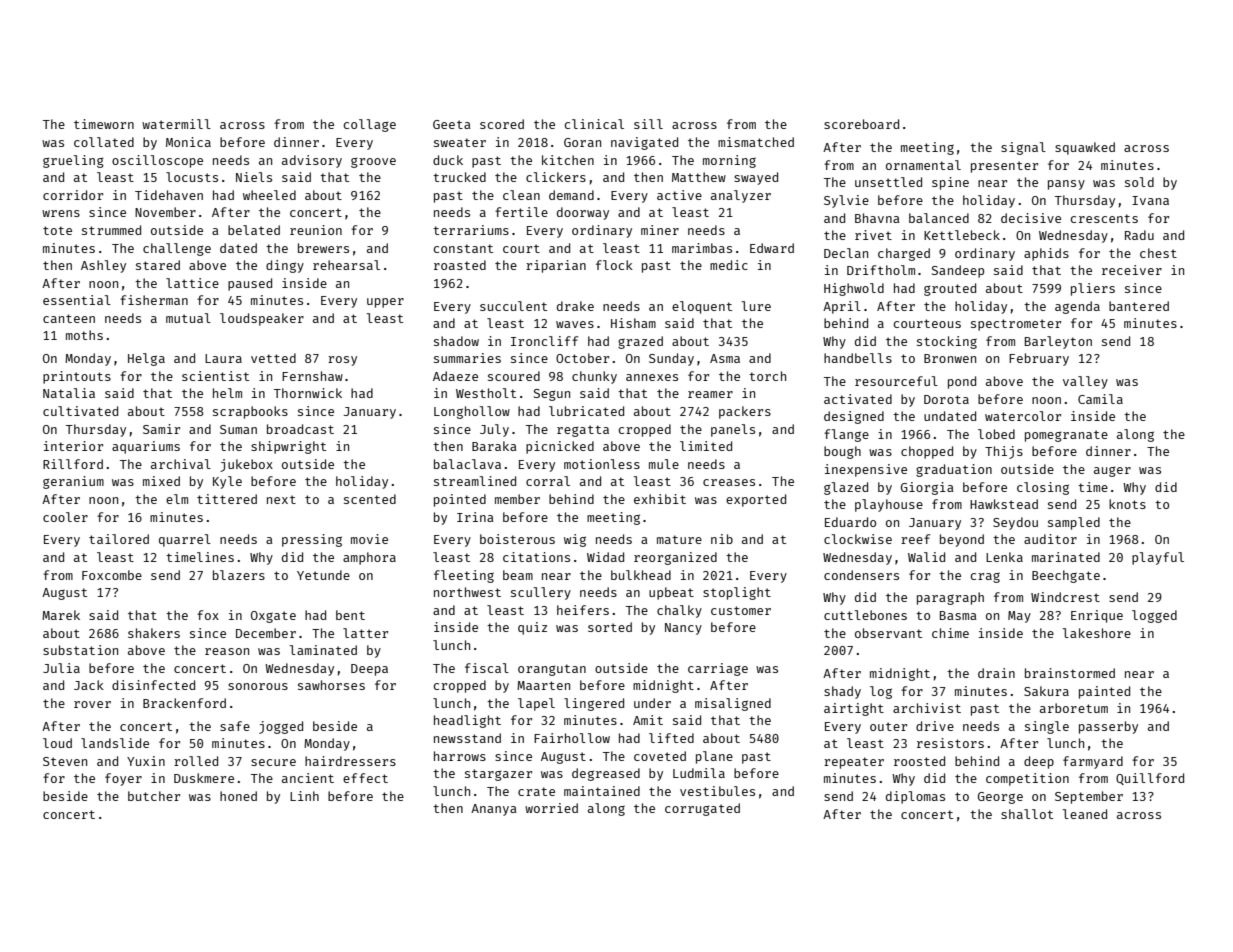 This screenshot has height=952, width=1233. I want to click on lobed, so click(996, 434).
